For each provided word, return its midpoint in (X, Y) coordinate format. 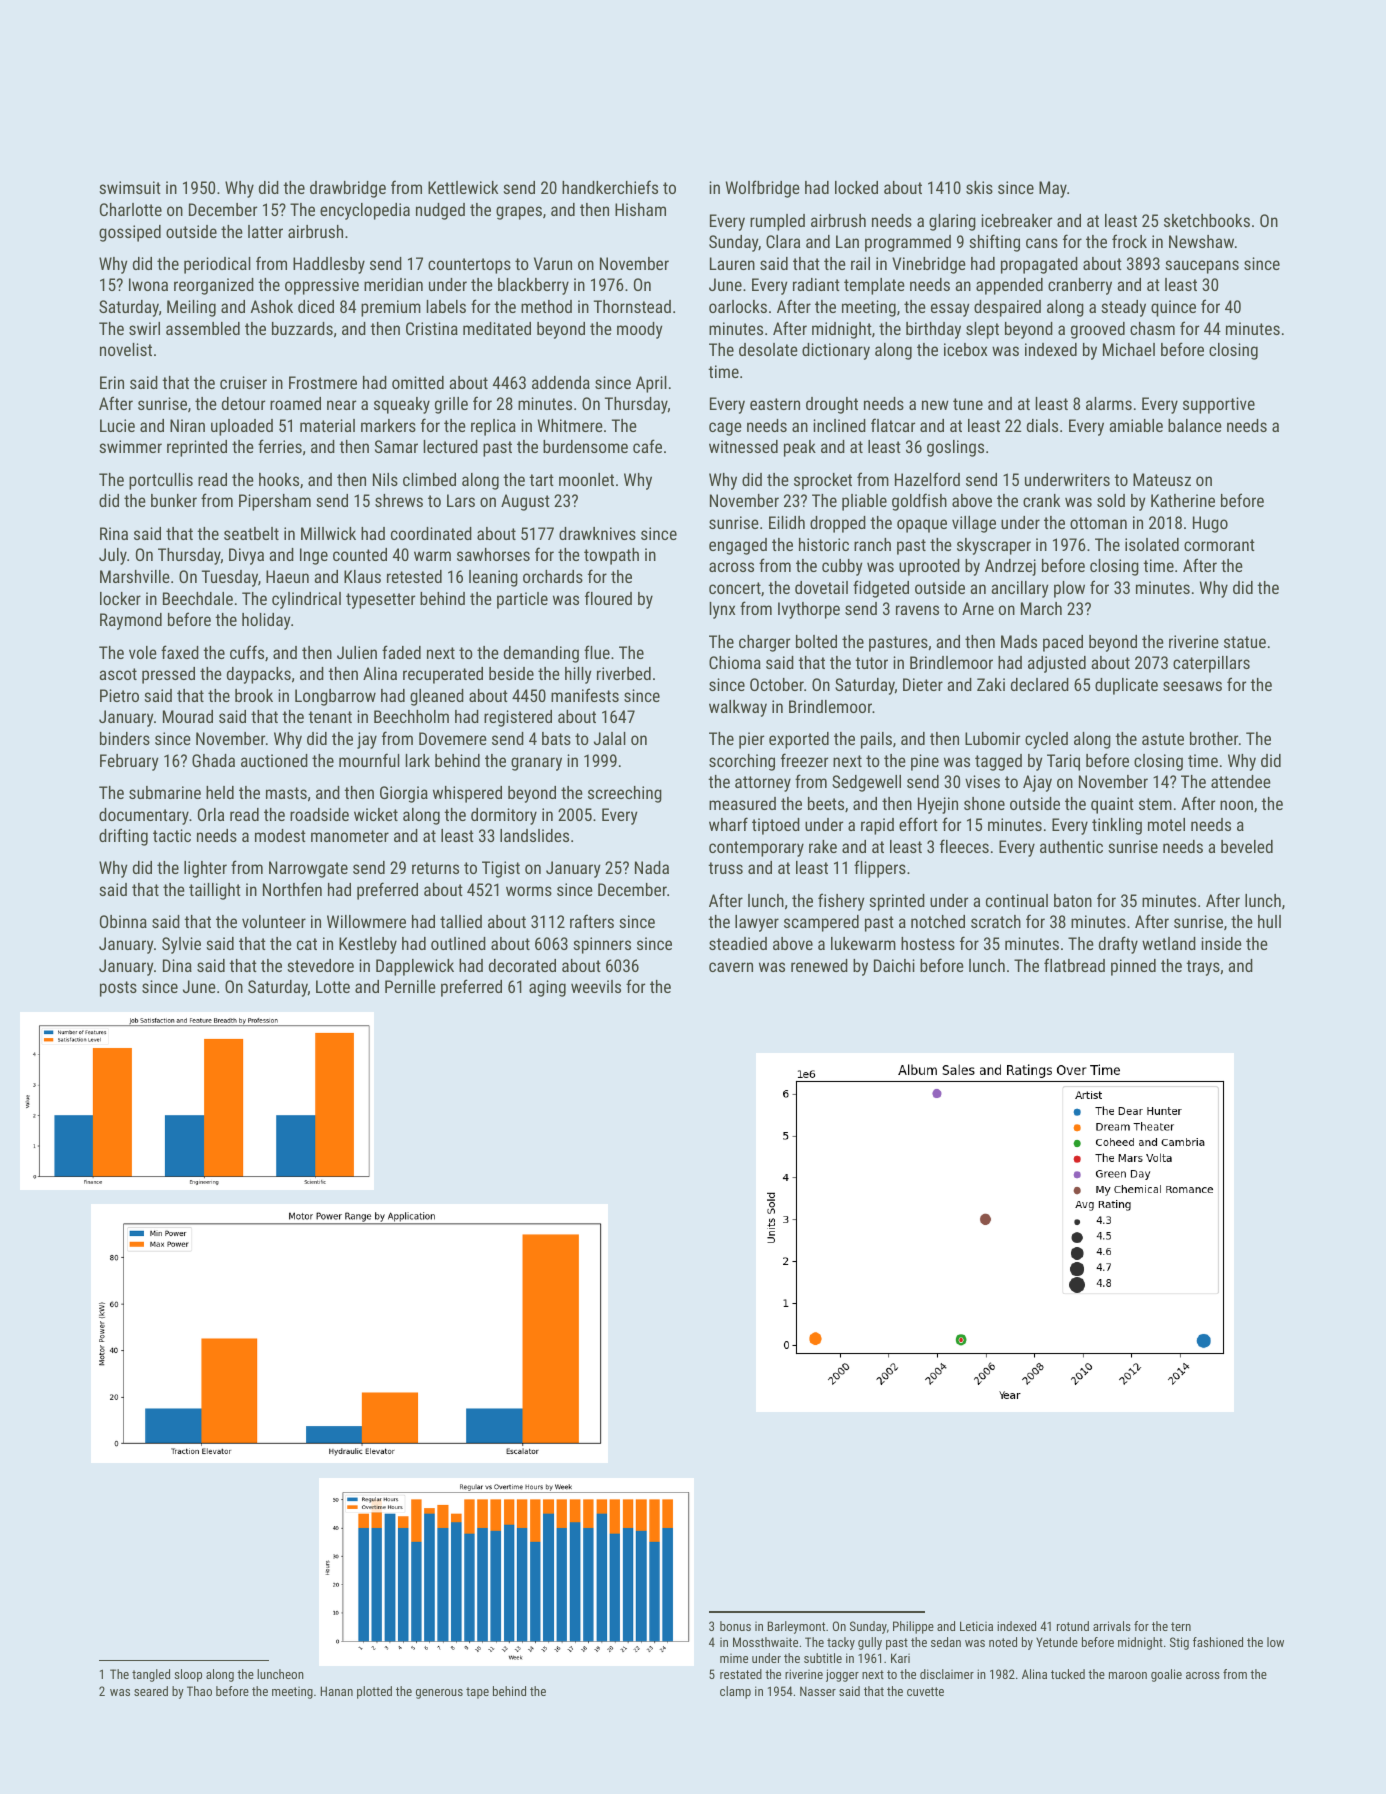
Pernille (410, 986)
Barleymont (796, 1627)
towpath (611, 556)
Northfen (292, 889)
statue (1245, 642)
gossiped (130, 233)
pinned (1133, 967)
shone (984, 803)
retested (414, 576)
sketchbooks (1207, 220)
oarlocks (738, 306)
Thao (199, 1691)
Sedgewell (866, 783)
